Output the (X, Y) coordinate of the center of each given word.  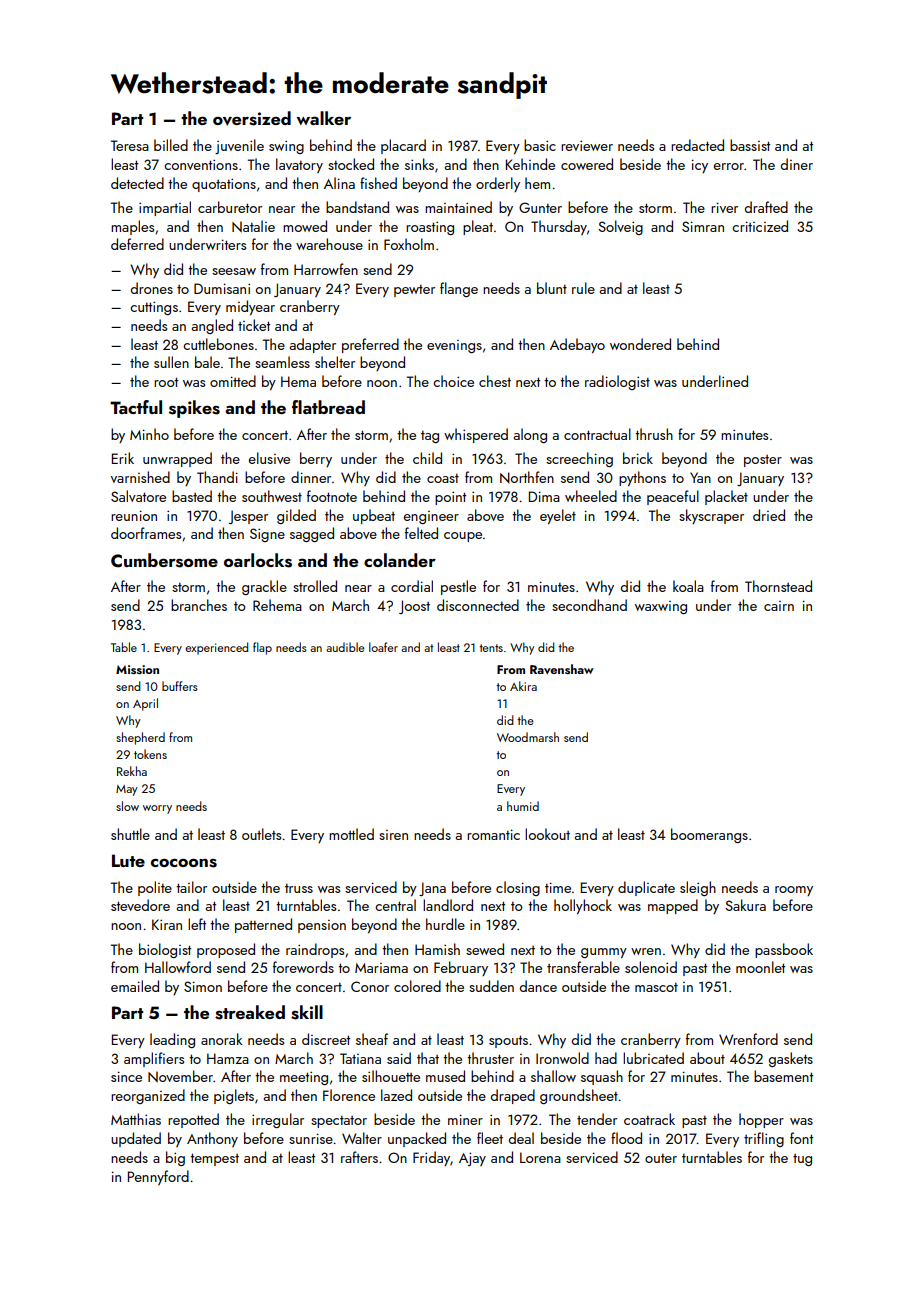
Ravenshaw (562, 669)
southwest (272, 496)
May (127, 790)
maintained (458, 207)
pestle (458, 587)
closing (518, 888)
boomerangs (709, 835)
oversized (252, 118)
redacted (697, 145)
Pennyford (158, 1177)
